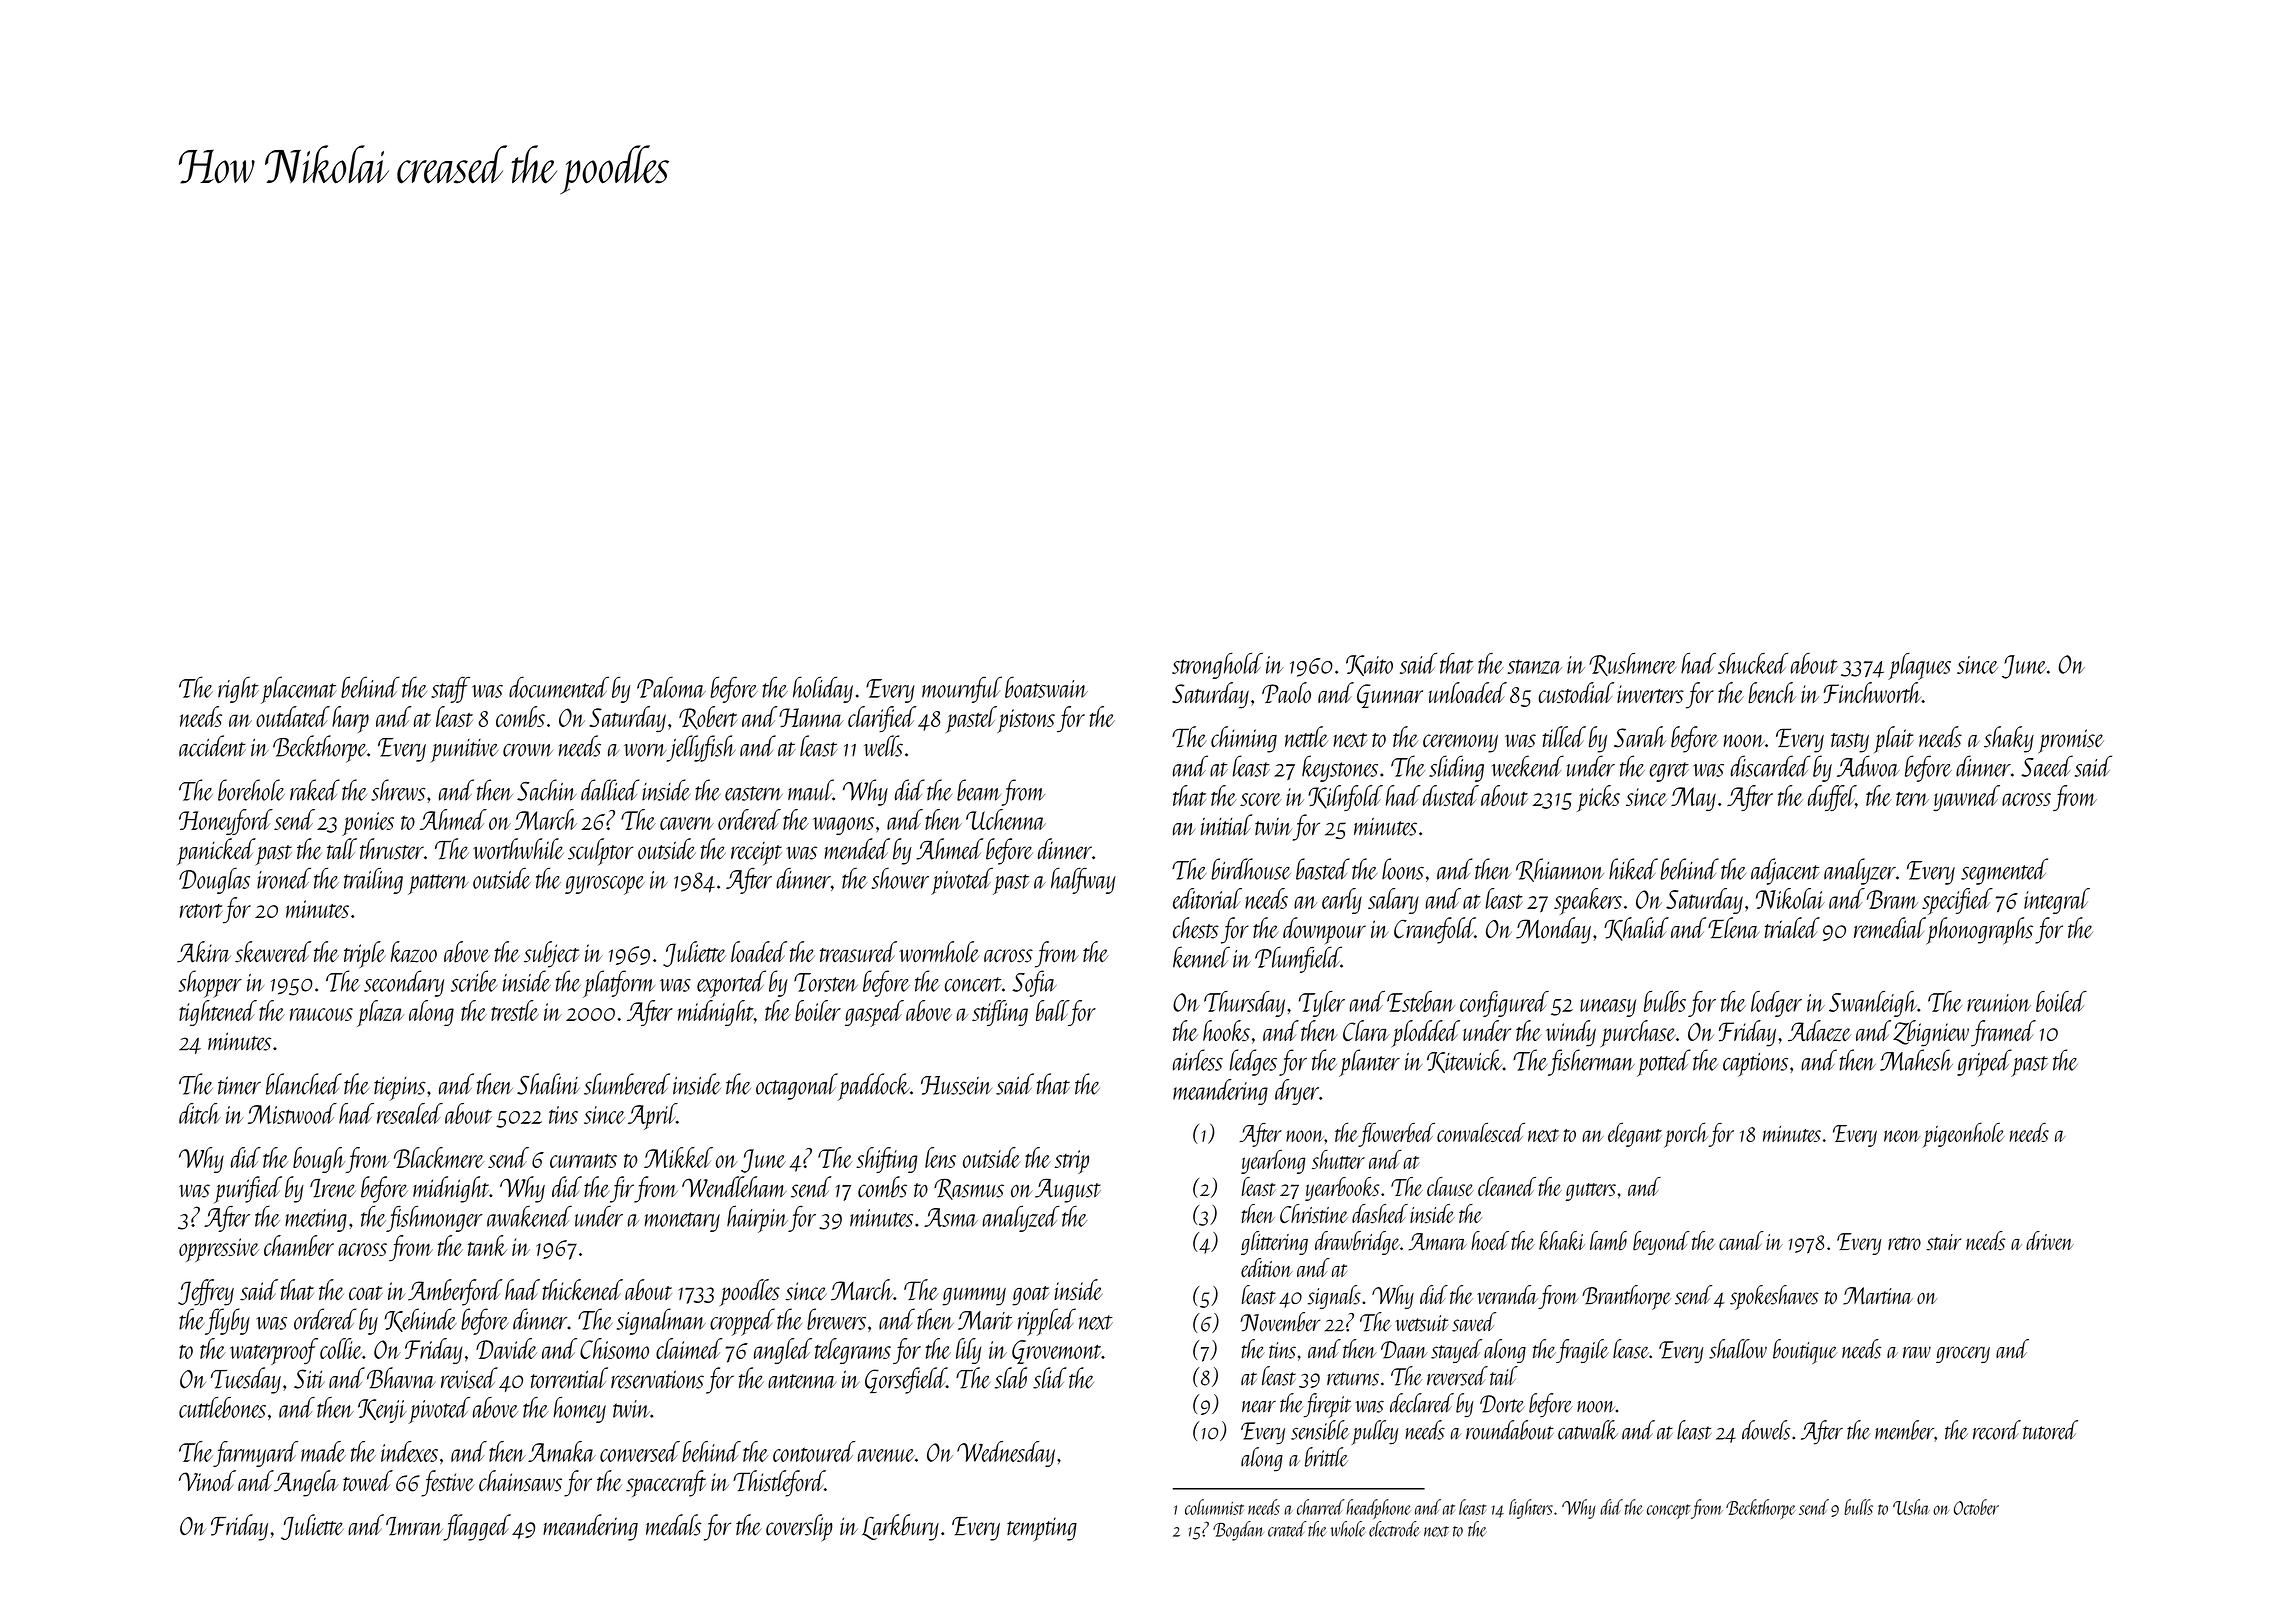 The image size is (2292, 1620). Describe the element at coordinates (1000, 1013) in the screenshot. I see `stifling` at that location.
